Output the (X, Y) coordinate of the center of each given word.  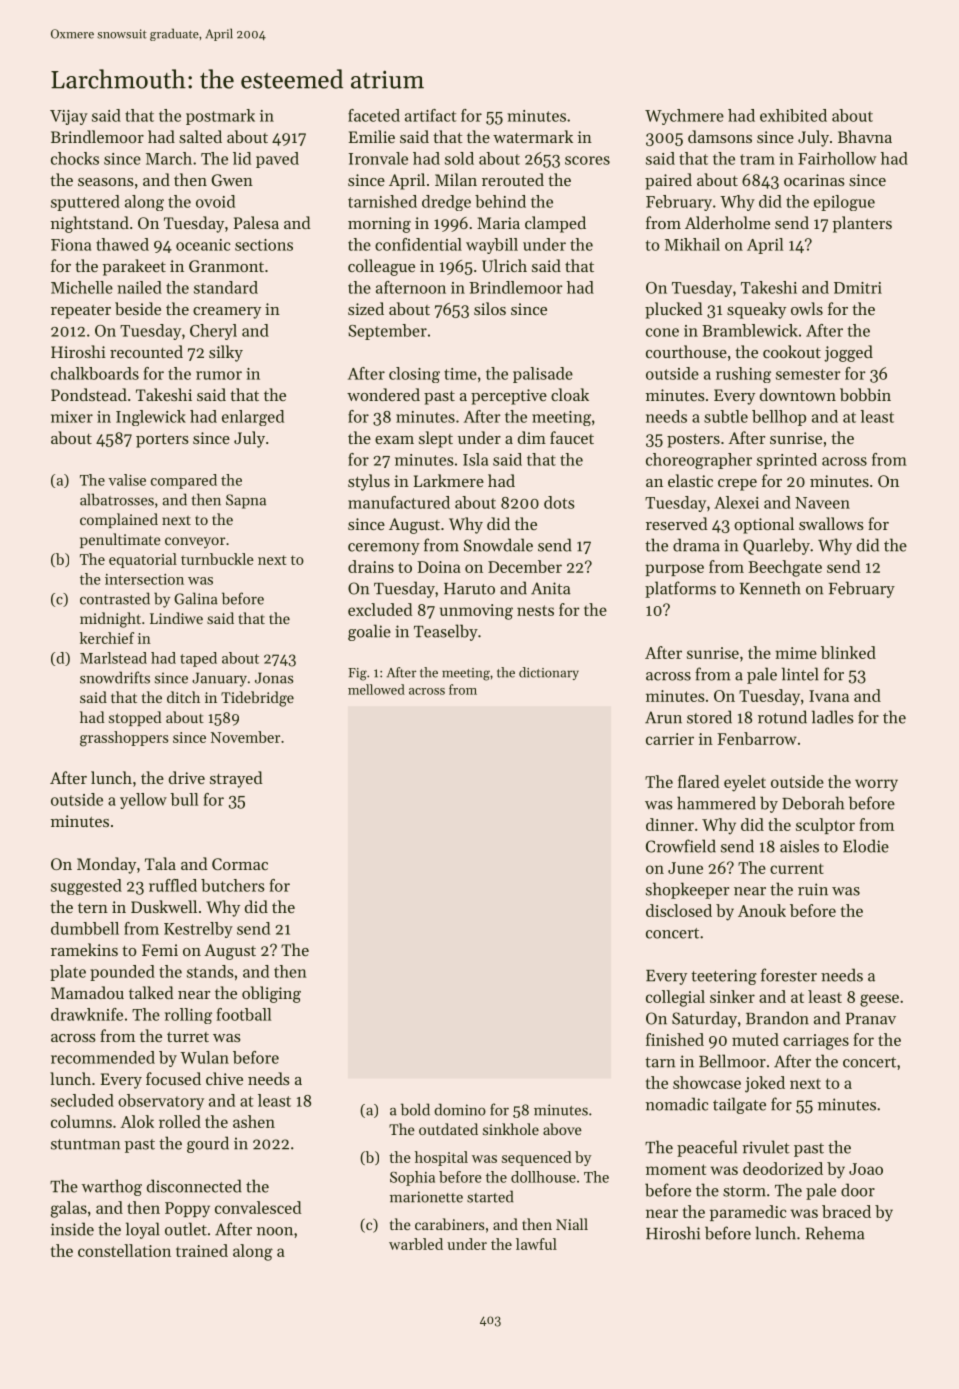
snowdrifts (115, 677)
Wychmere (684, 117)
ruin (813, 889)
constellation (124, 1250)
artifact (430, 115)
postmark (220, 117)
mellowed (376, 689)
